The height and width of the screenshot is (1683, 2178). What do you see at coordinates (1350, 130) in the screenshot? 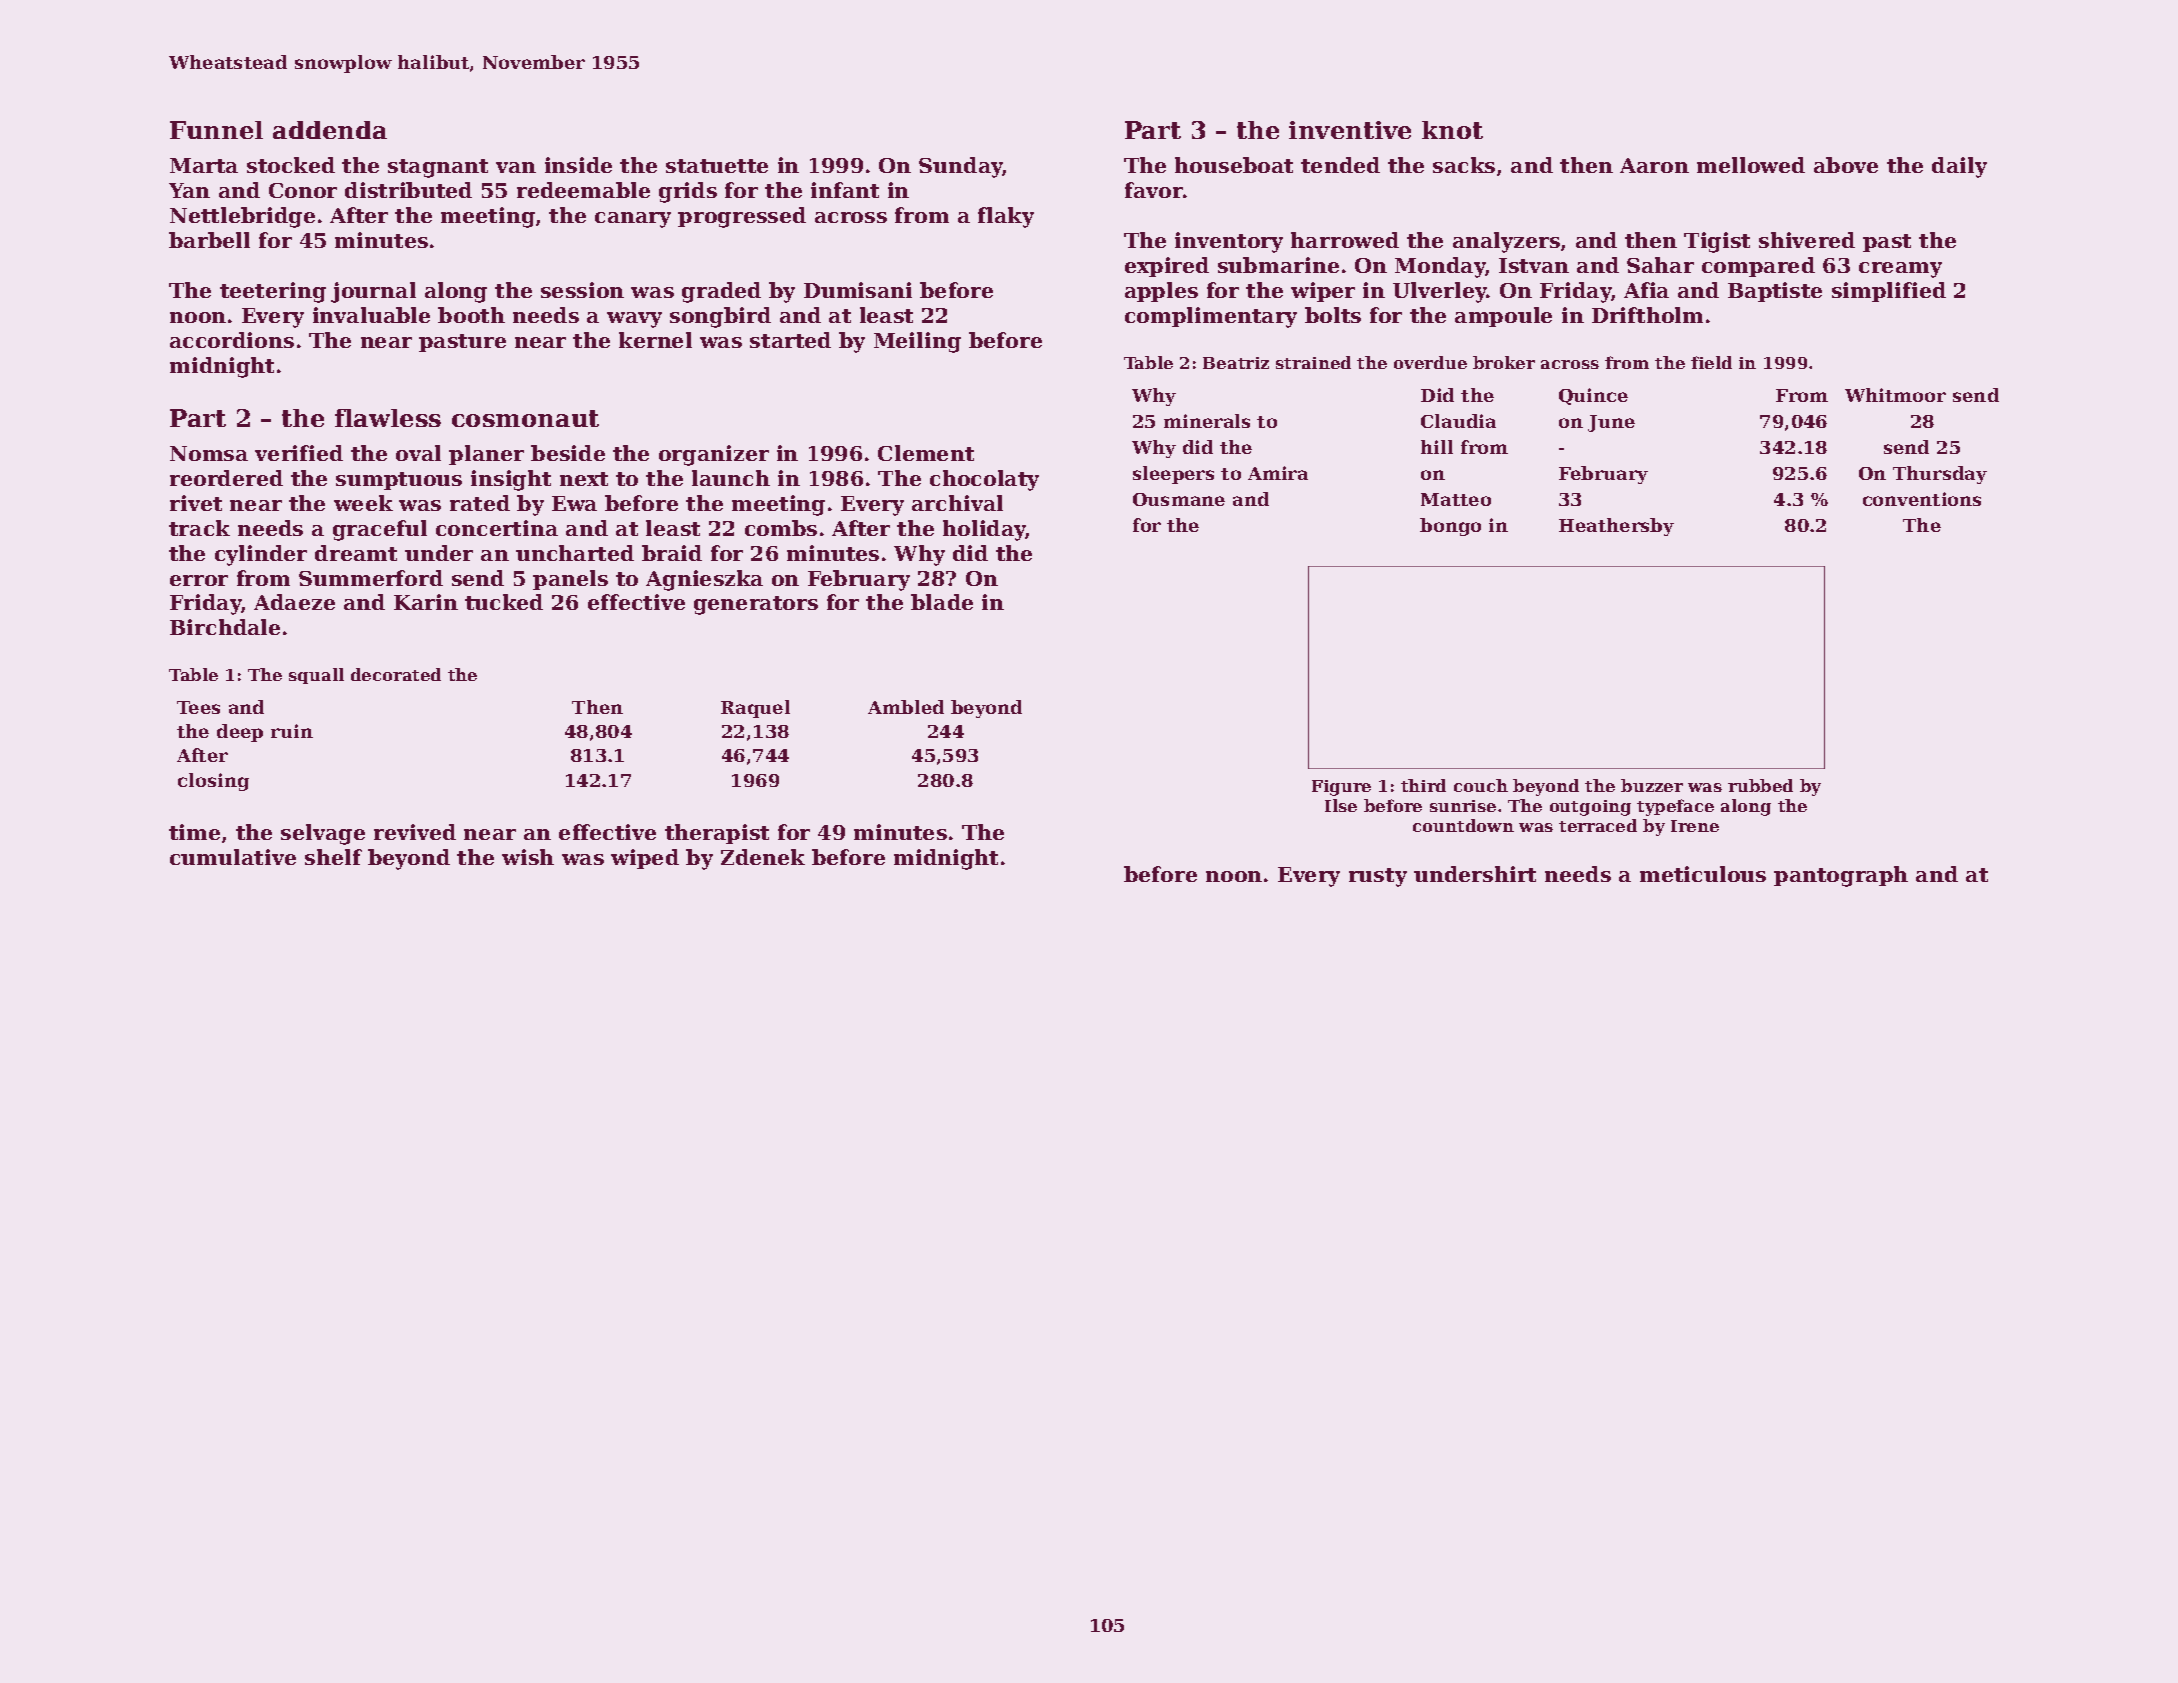
I see `inventive` at bounding box center [1350, 130].
